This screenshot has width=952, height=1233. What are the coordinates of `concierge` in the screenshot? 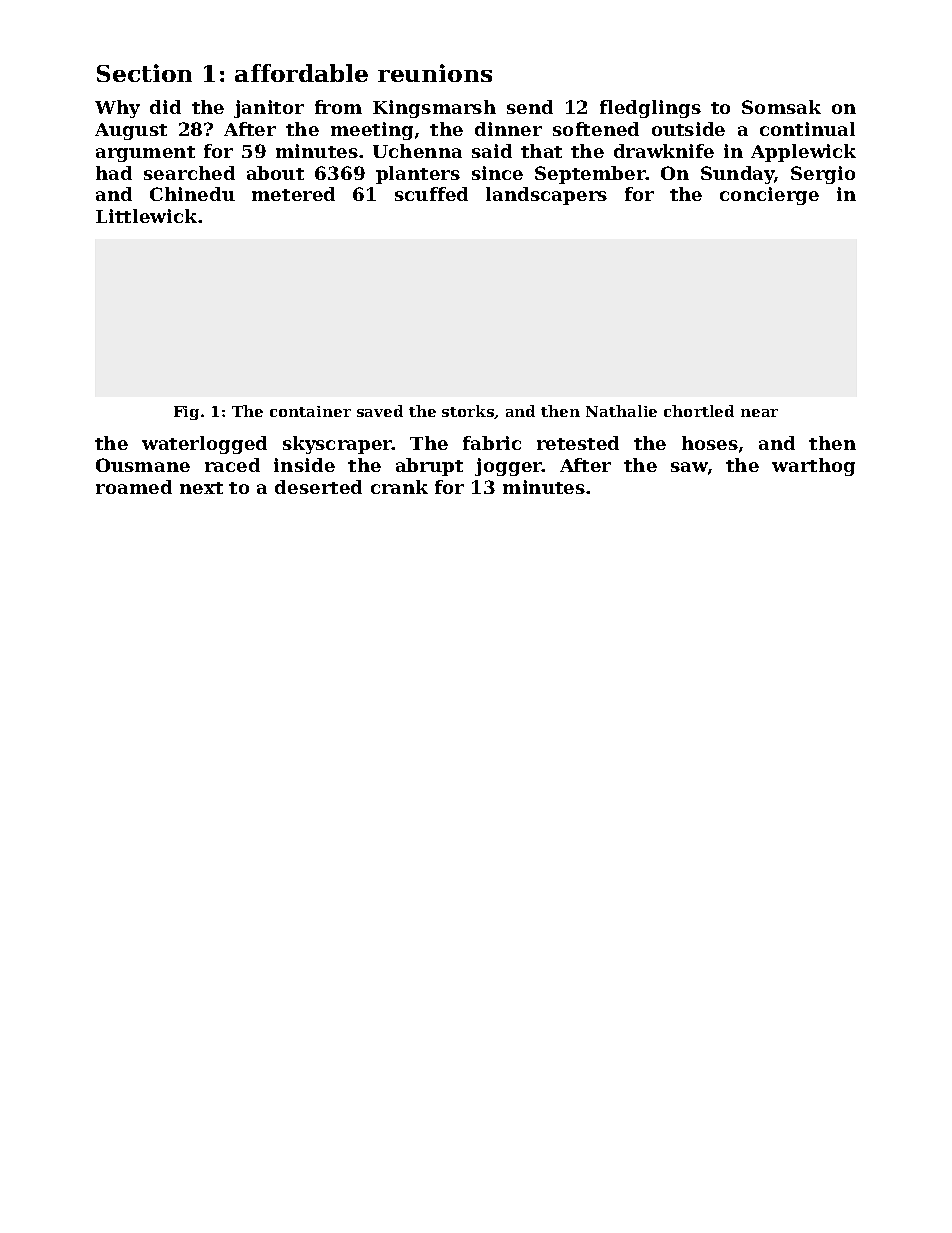 It's located at (769, 196).
